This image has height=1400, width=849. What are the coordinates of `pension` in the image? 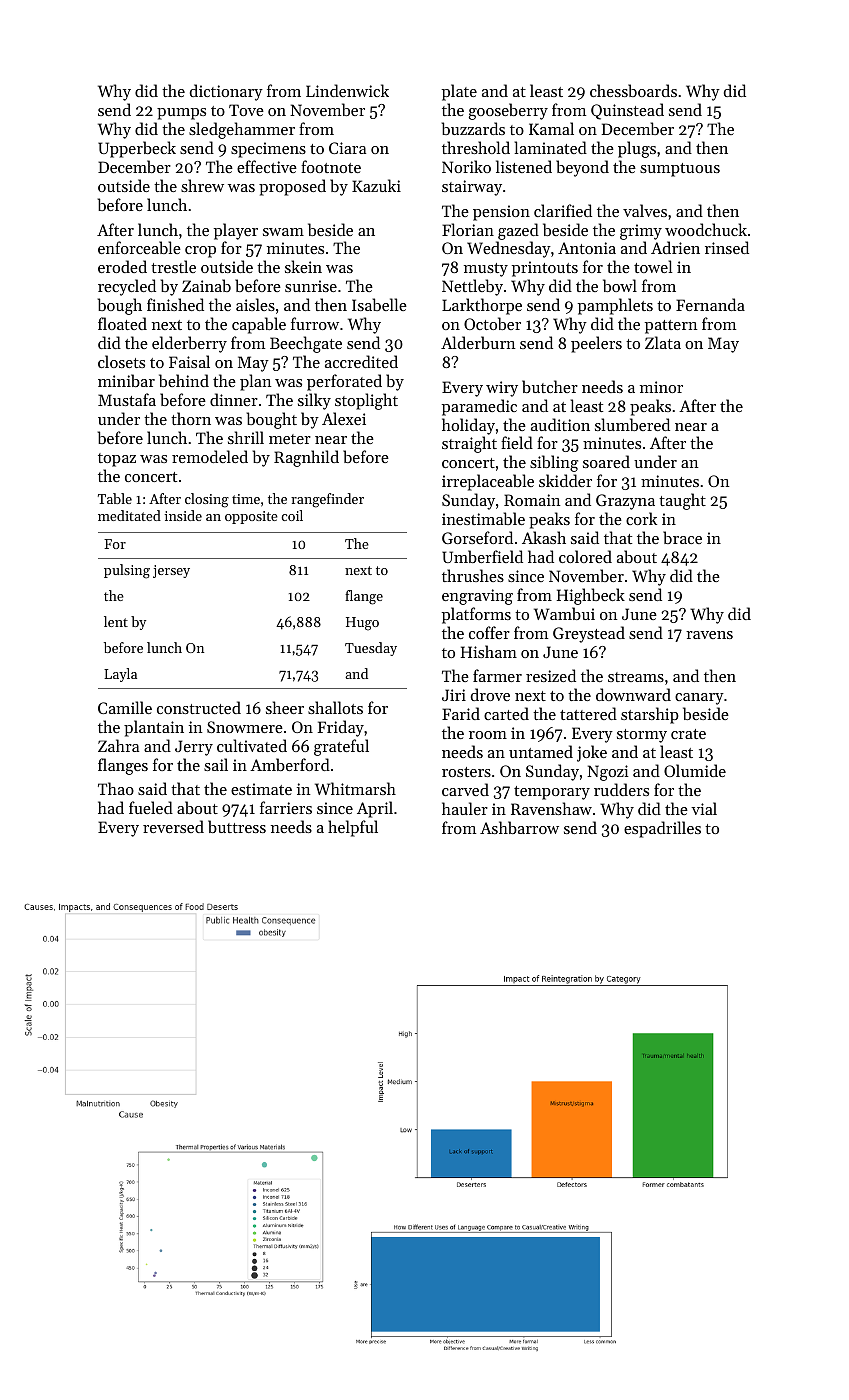 It's located at (501, 213).
